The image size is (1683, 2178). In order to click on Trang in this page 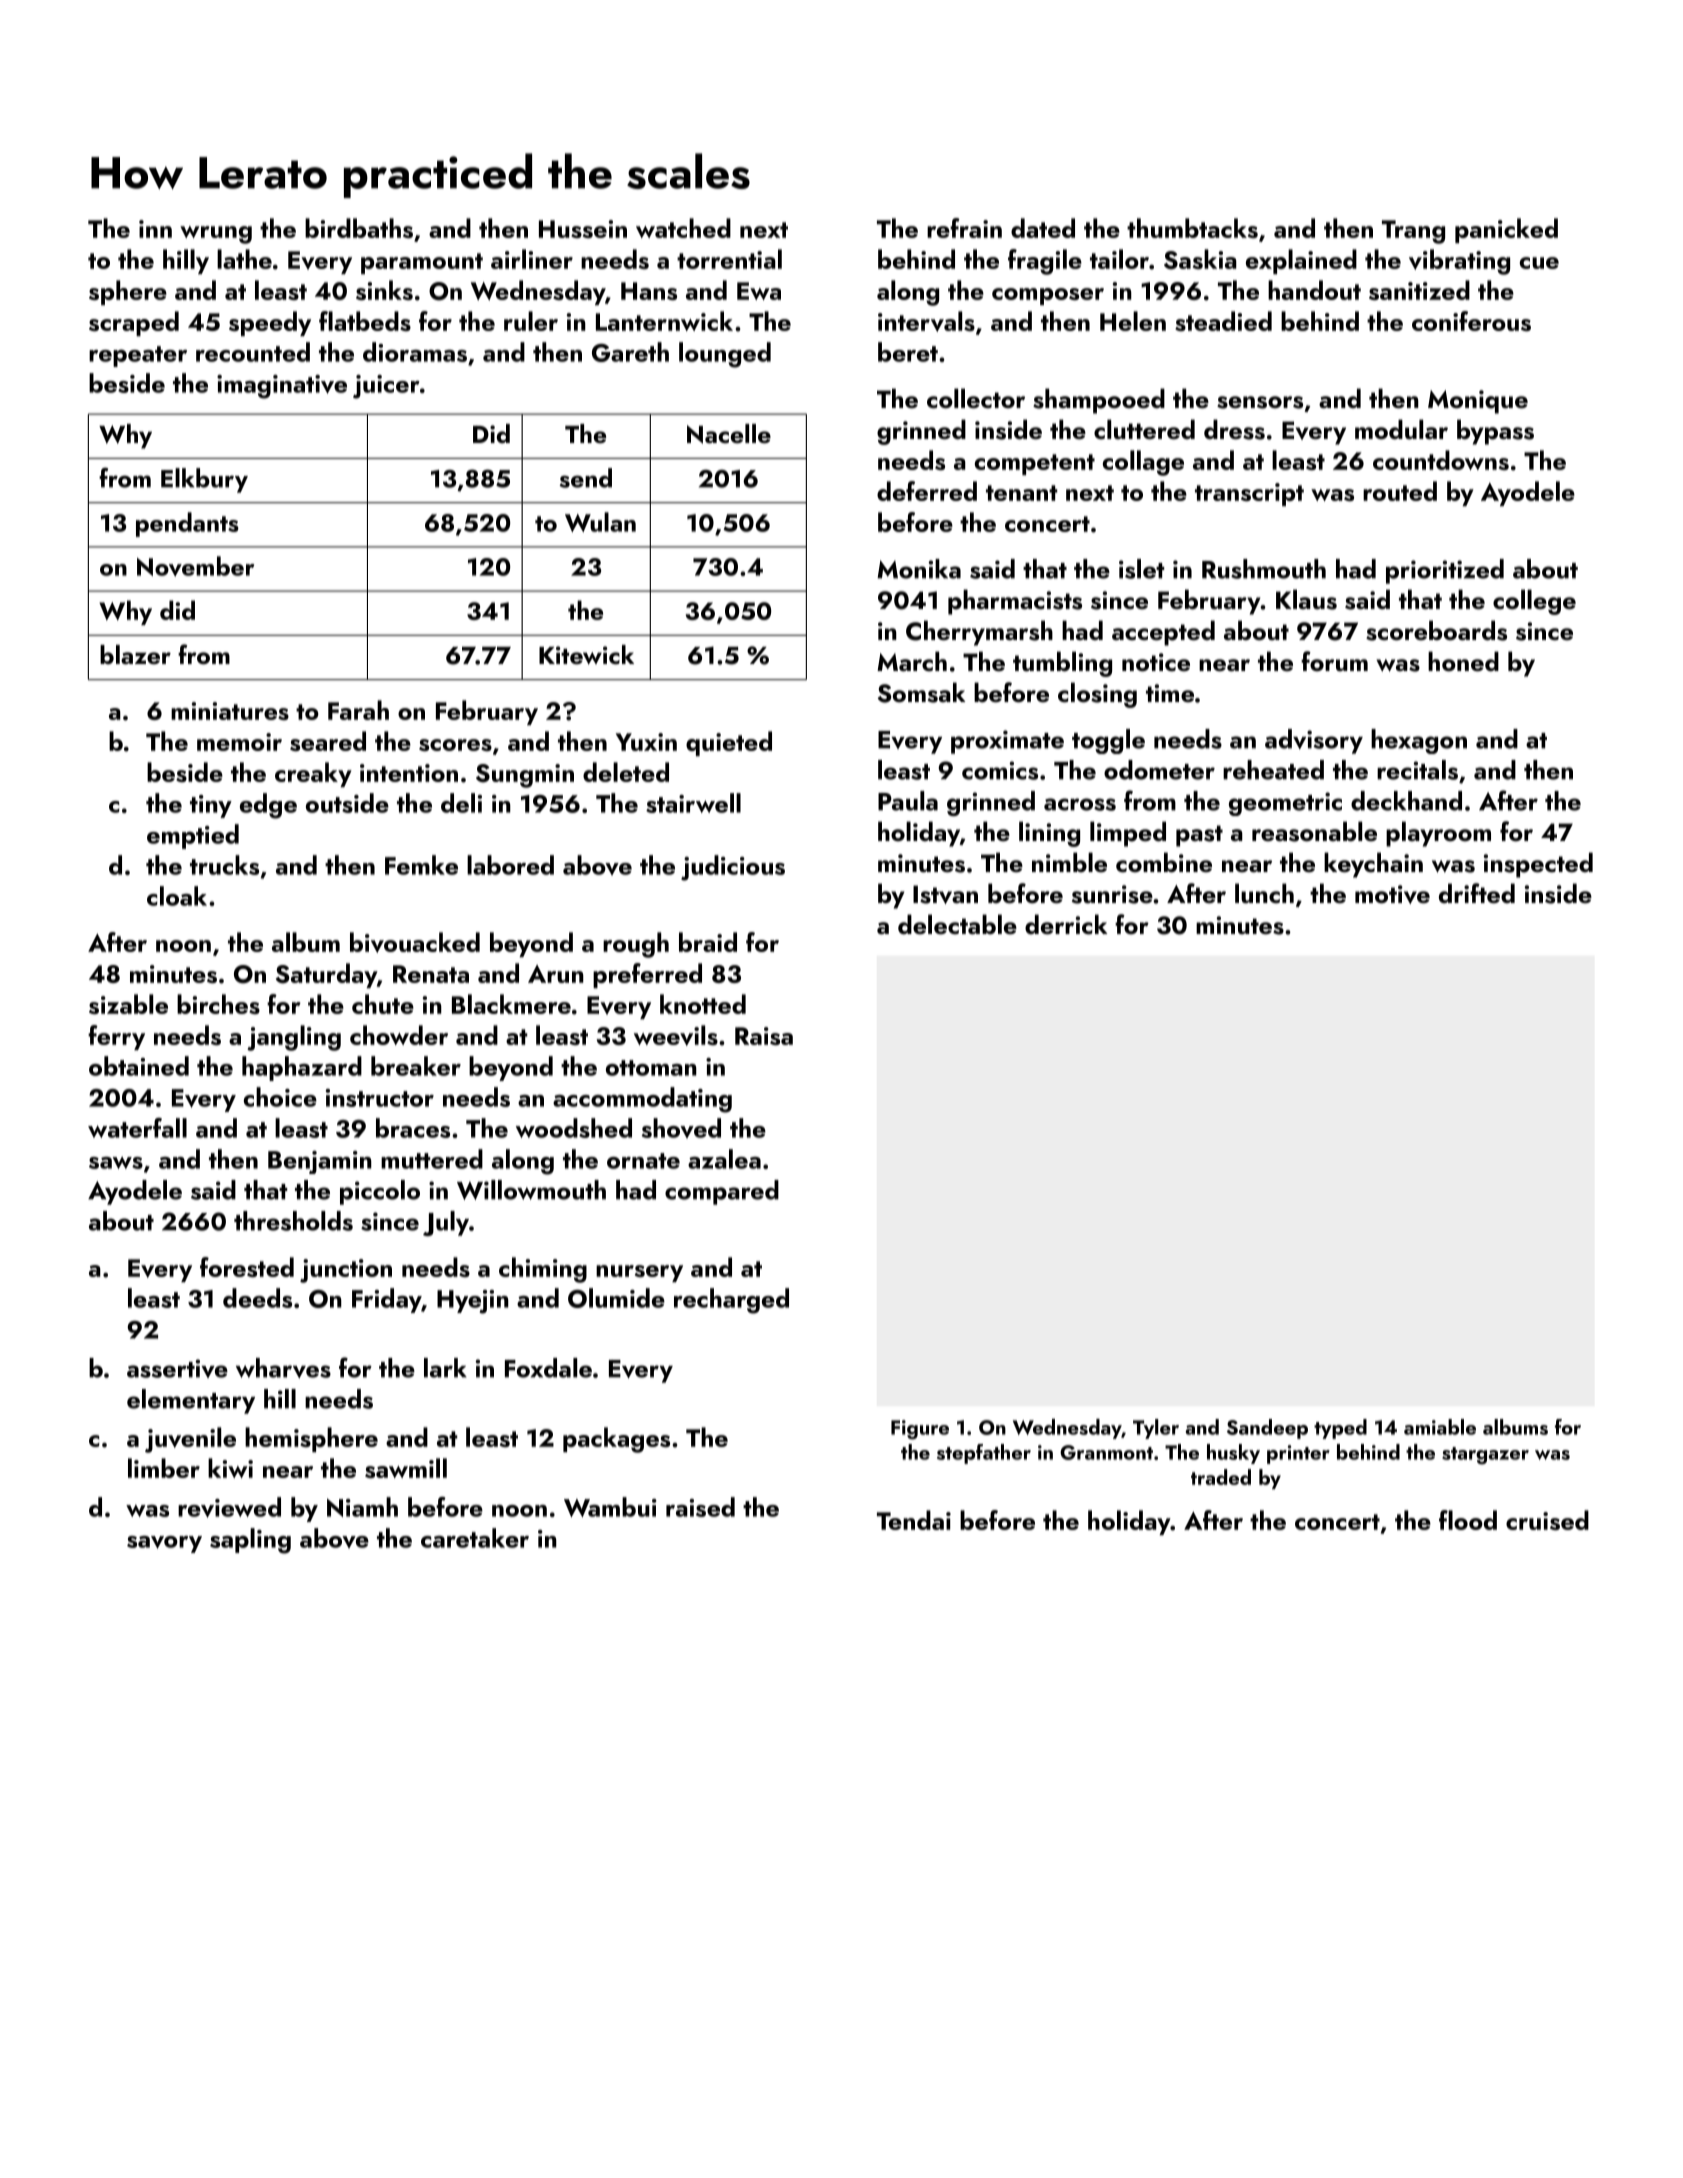, I will do `click(1413, 232)`.
